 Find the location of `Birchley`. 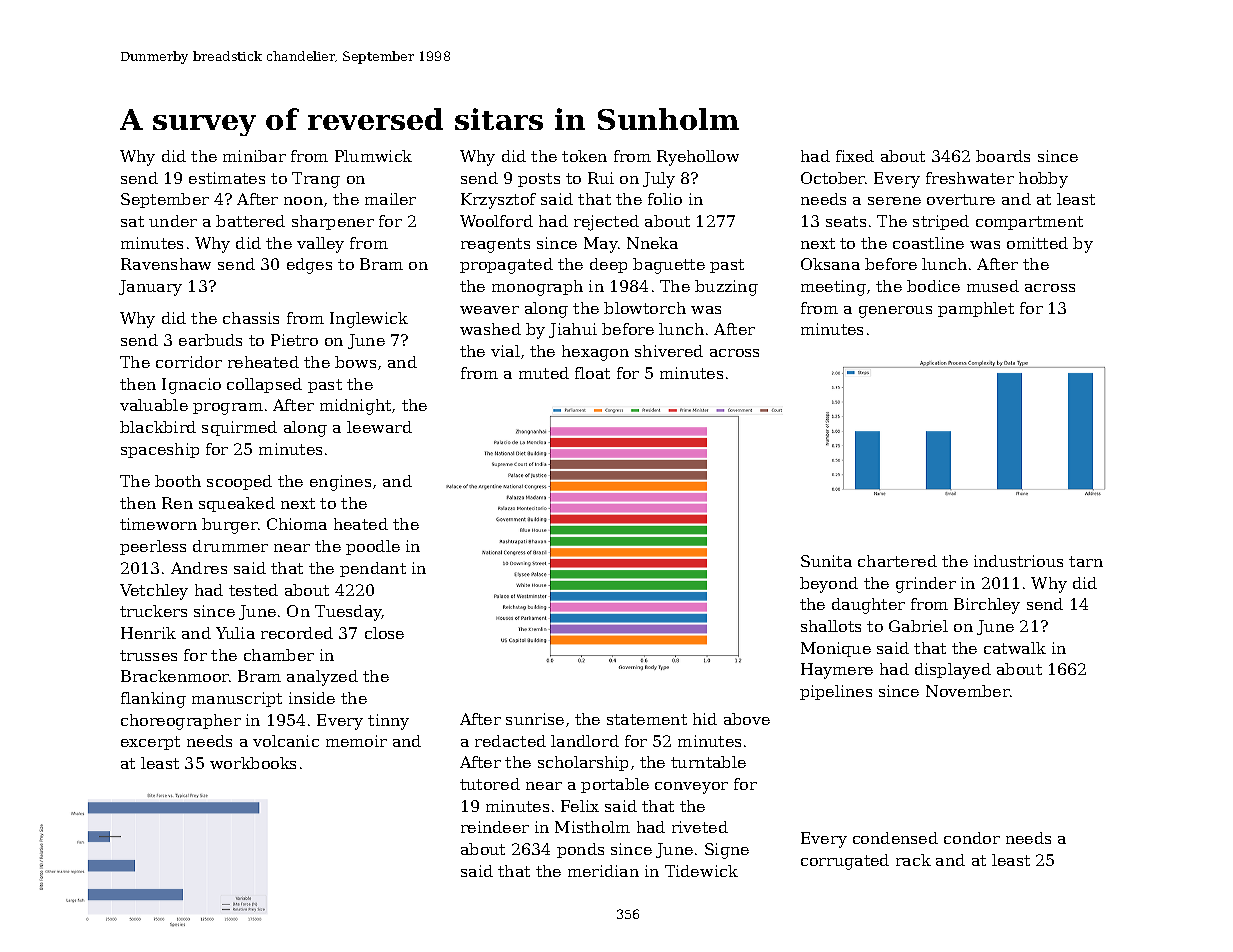

Birchley is located at coordinates (987, 606).
